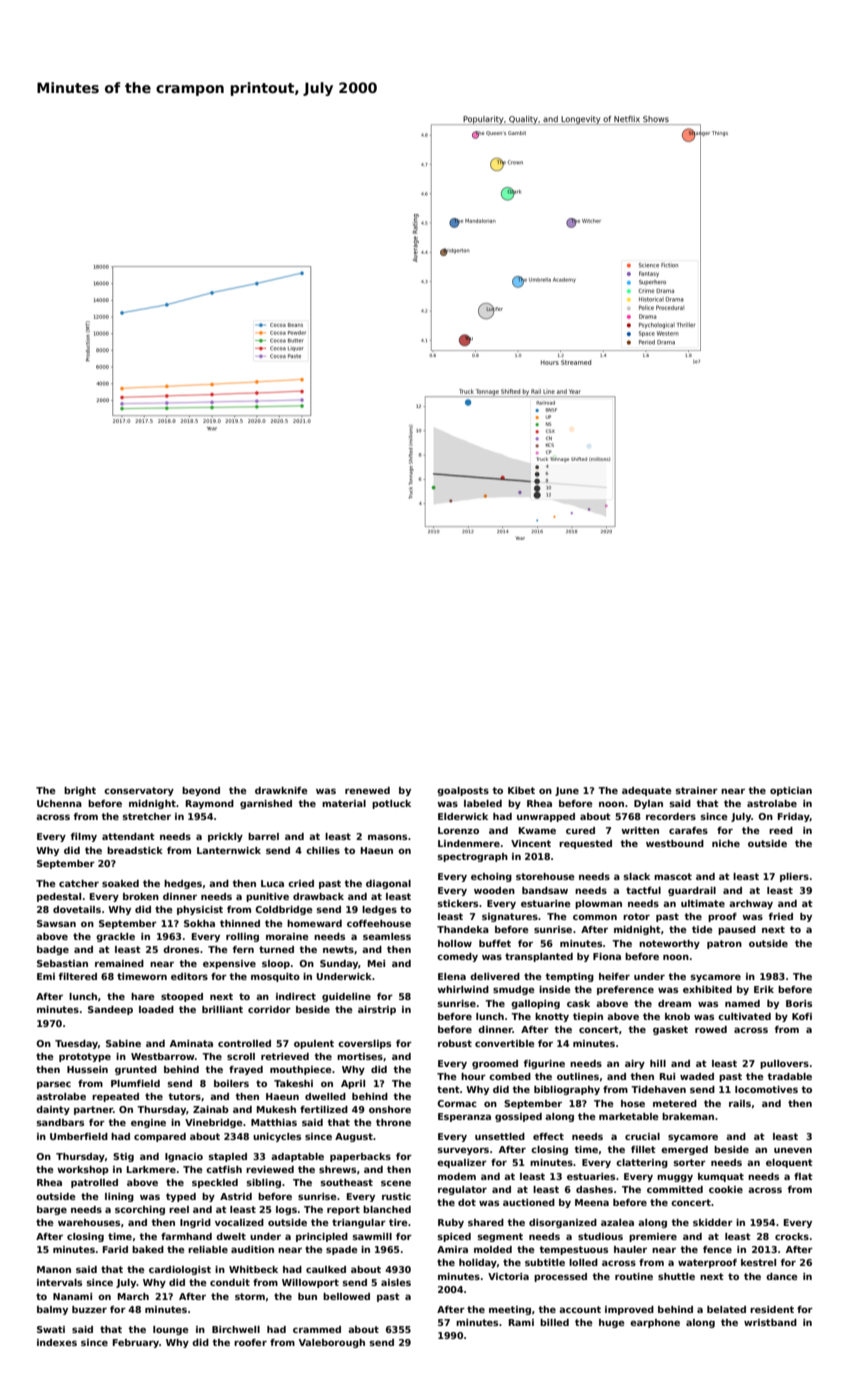 This document has width=849, height=1400. Describe the element at coordinates (110, 1010) in the document. I see `Sandeep` at that location.
